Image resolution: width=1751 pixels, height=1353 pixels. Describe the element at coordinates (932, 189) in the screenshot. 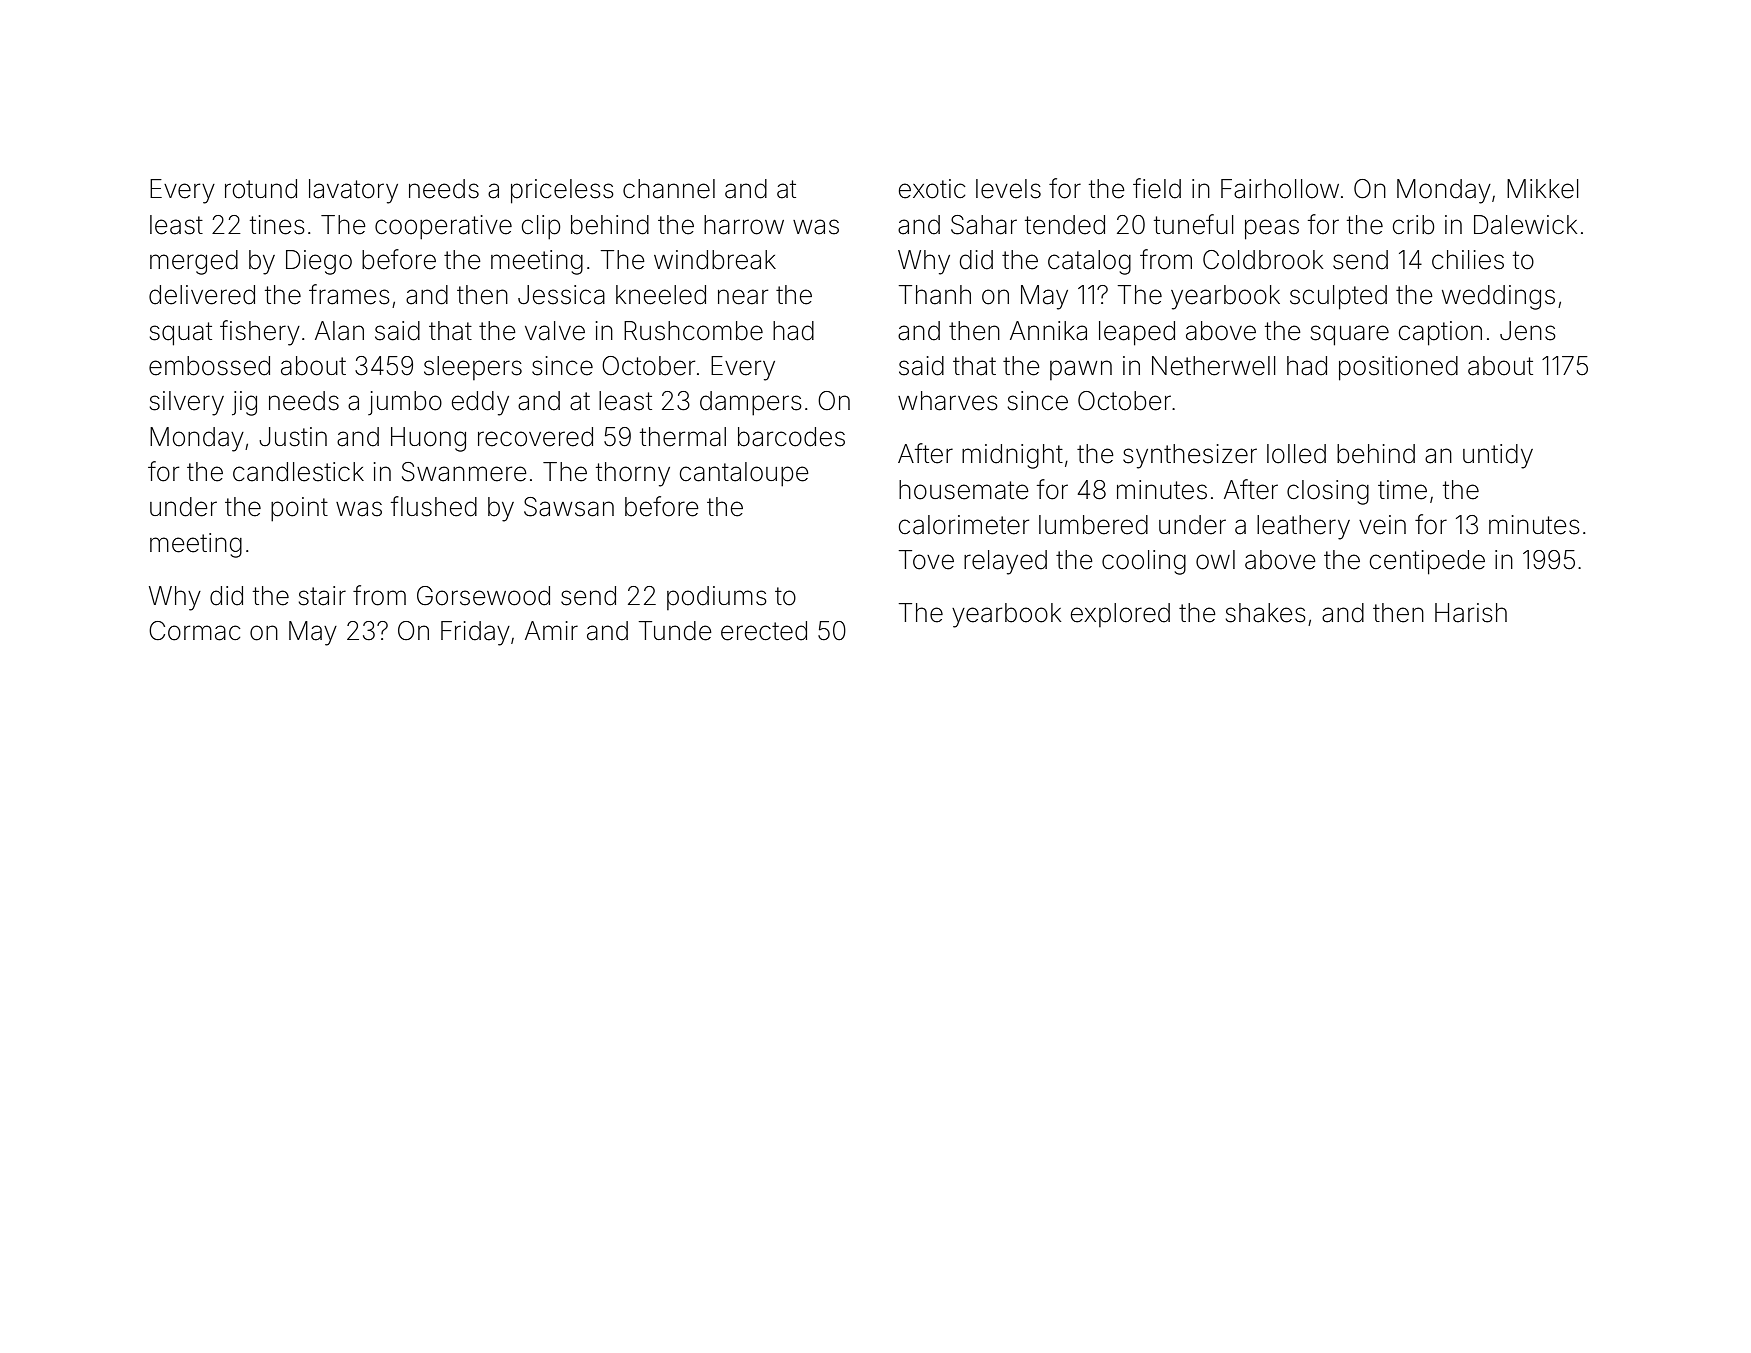

I see `exotic` at that location.
